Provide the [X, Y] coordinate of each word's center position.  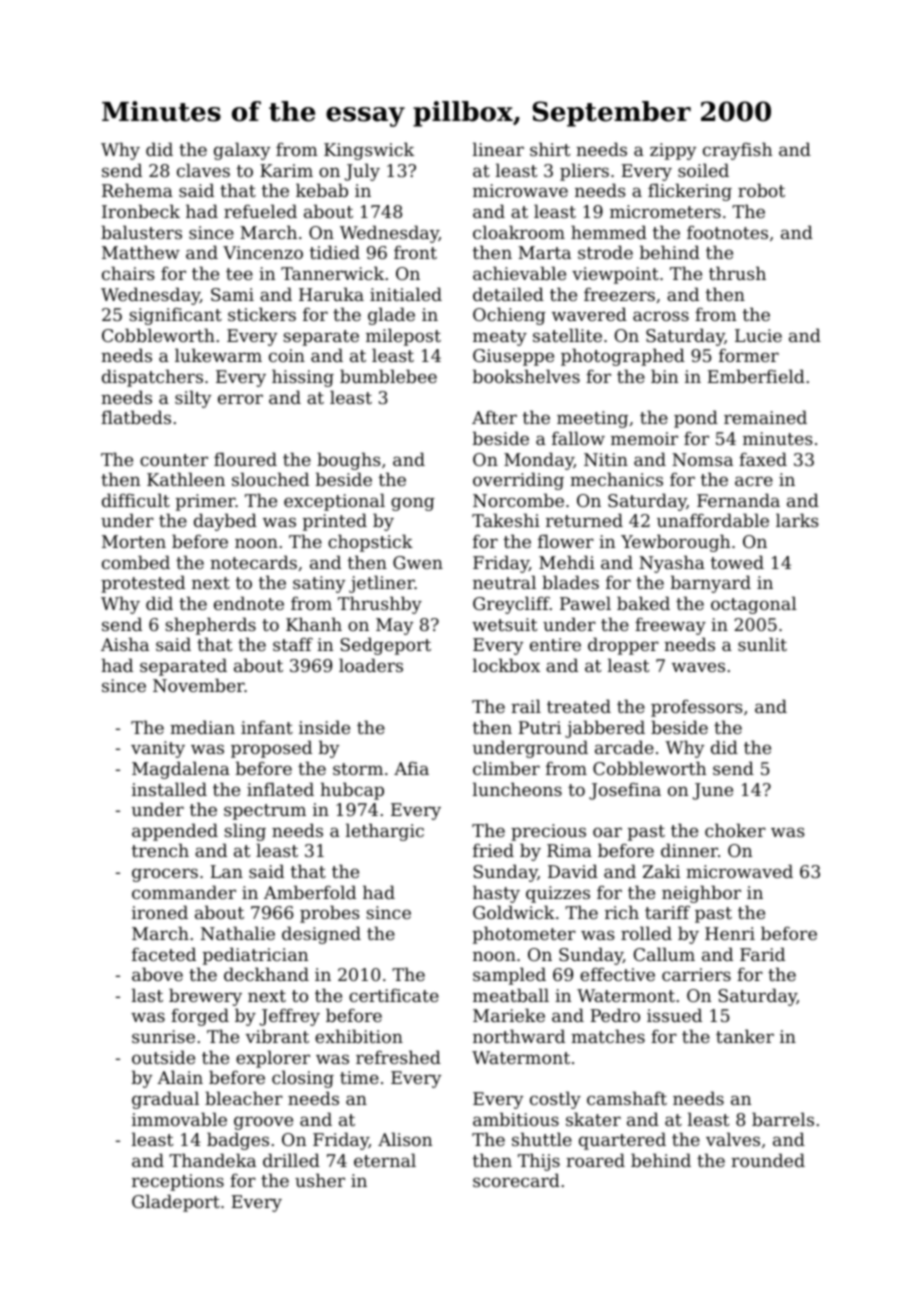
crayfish [737, 151]
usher [320, 1180]
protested [143, 584]
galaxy [242, 151]
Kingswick [369, 151]
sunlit [762, 644]
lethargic [385, 832]
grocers [165, 875]
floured [245, 459]
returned [584, 520]
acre [754, 481]
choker [735, 830]
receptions [178, 1182]
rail [526, 706]
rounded [768, 1160]
